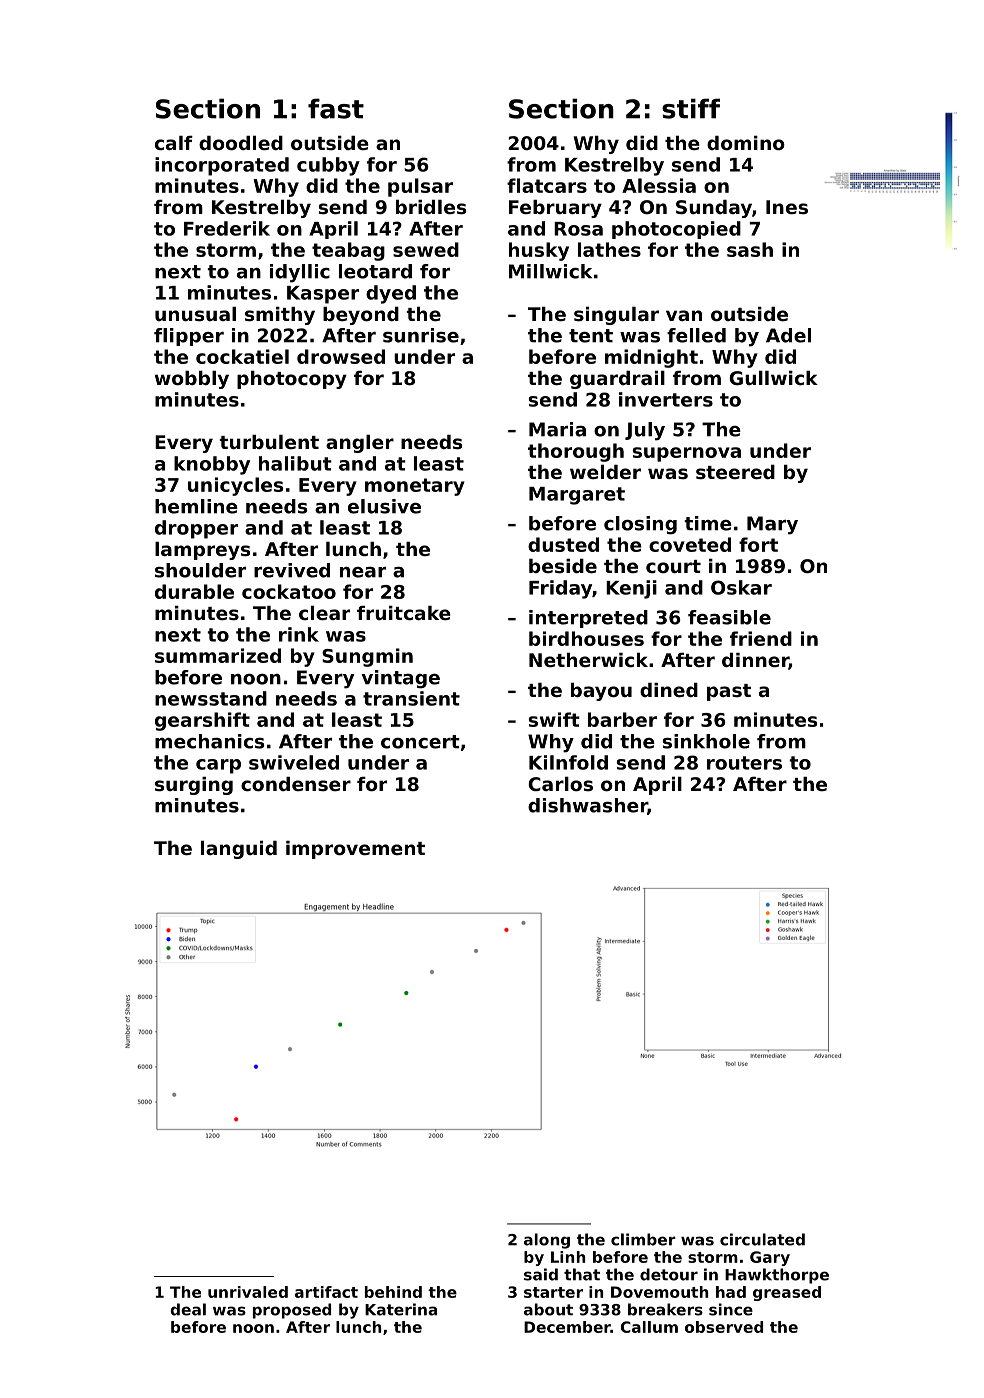 The height and width of the image is (1398, 984). Describe the element at coordinates (188, 1309) in the image. I see `deal` at that location.
